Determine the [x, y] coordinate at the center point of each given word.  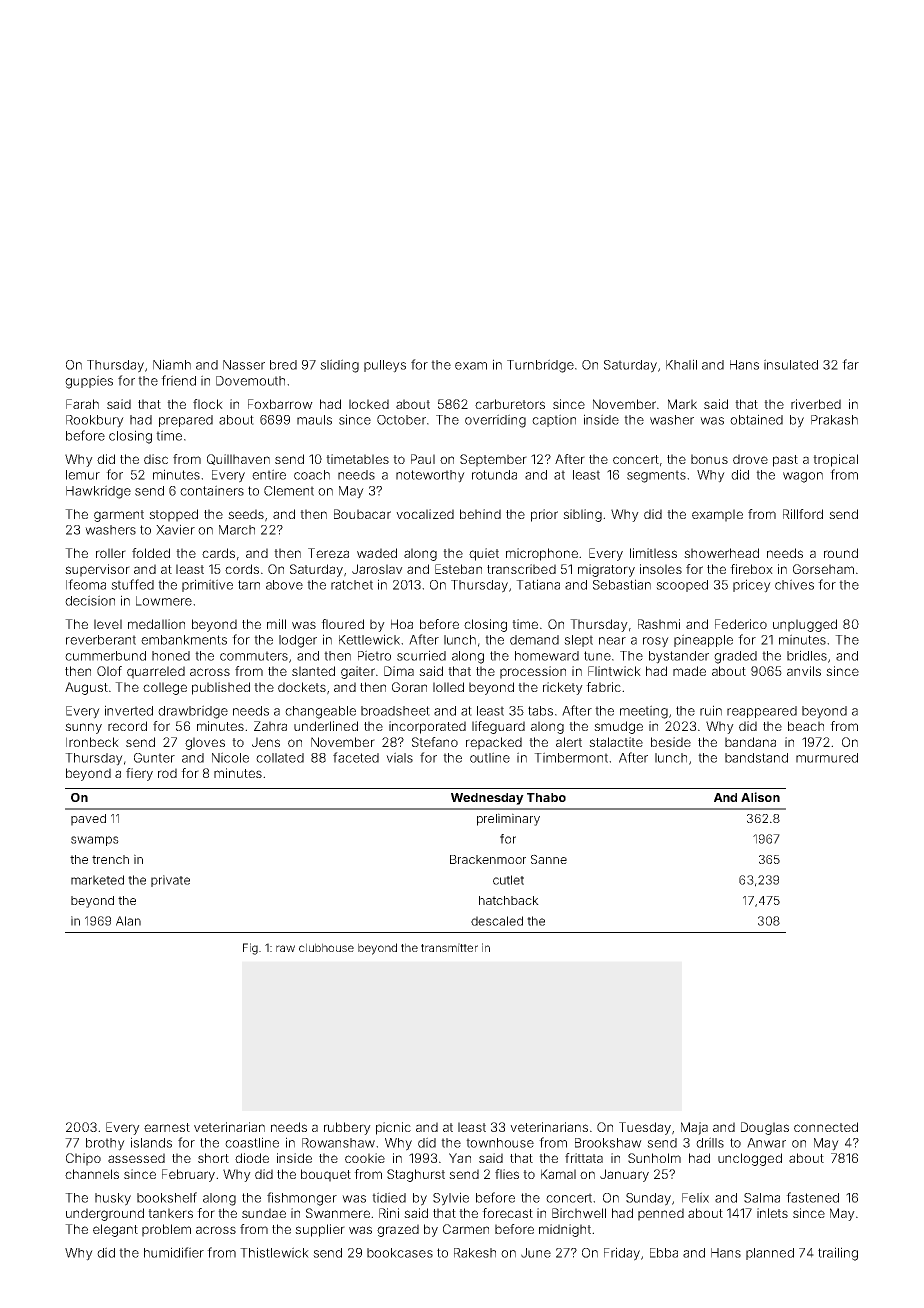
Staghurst [416, 1175]
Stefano [435, 742]
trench [110, 859]
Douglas [765, 1128]
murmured [827, 758]
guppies [89, 382]
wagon [803, 477]
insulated [791, 364]
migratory [606, 570]
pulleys [385, 366]
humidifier [174, 1252]
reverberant [101, 640]
